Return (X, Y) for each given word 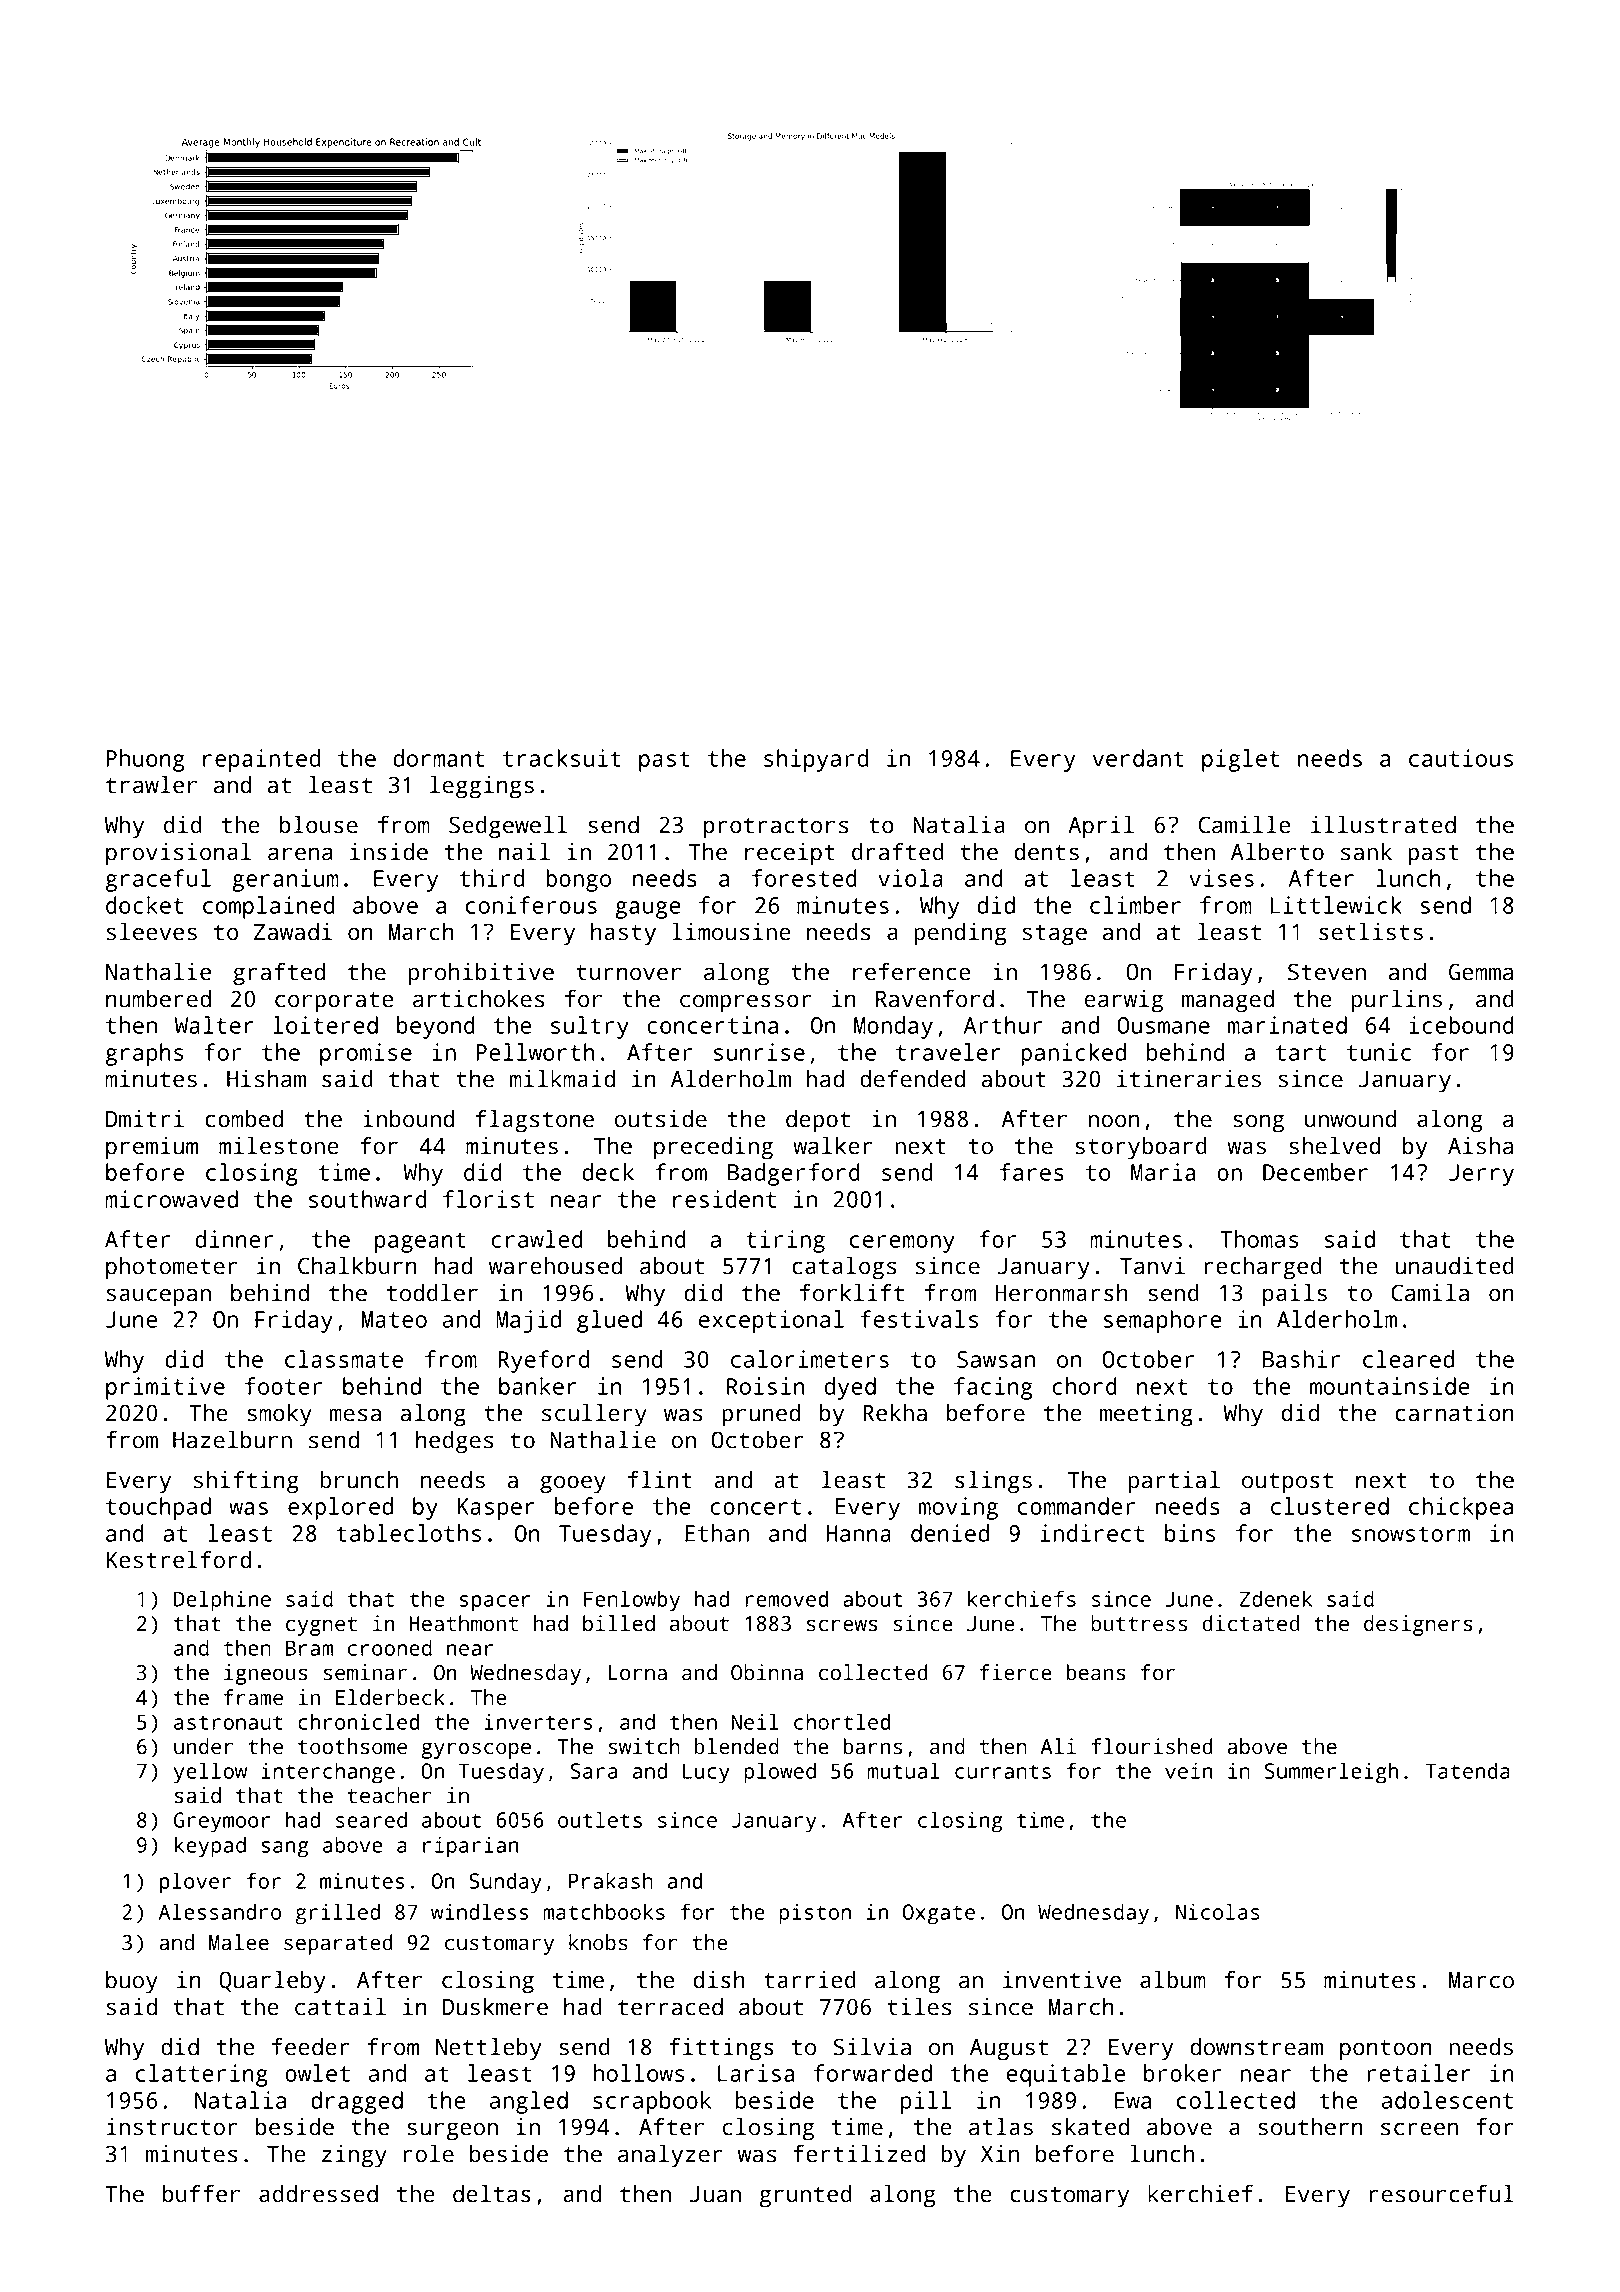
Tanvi (1152, 1266)
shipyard (816, 760)
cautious (1461, 758)
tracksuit (562, 758)
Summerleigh (1331, 1773)
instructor (172, 2127)
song (1258, 1123)
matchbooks (604, 1911)
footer (283, 1386)
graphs (145, 1054)
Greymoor (222, 1822)
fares (1032, 1172)
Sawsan (996, 1359)
